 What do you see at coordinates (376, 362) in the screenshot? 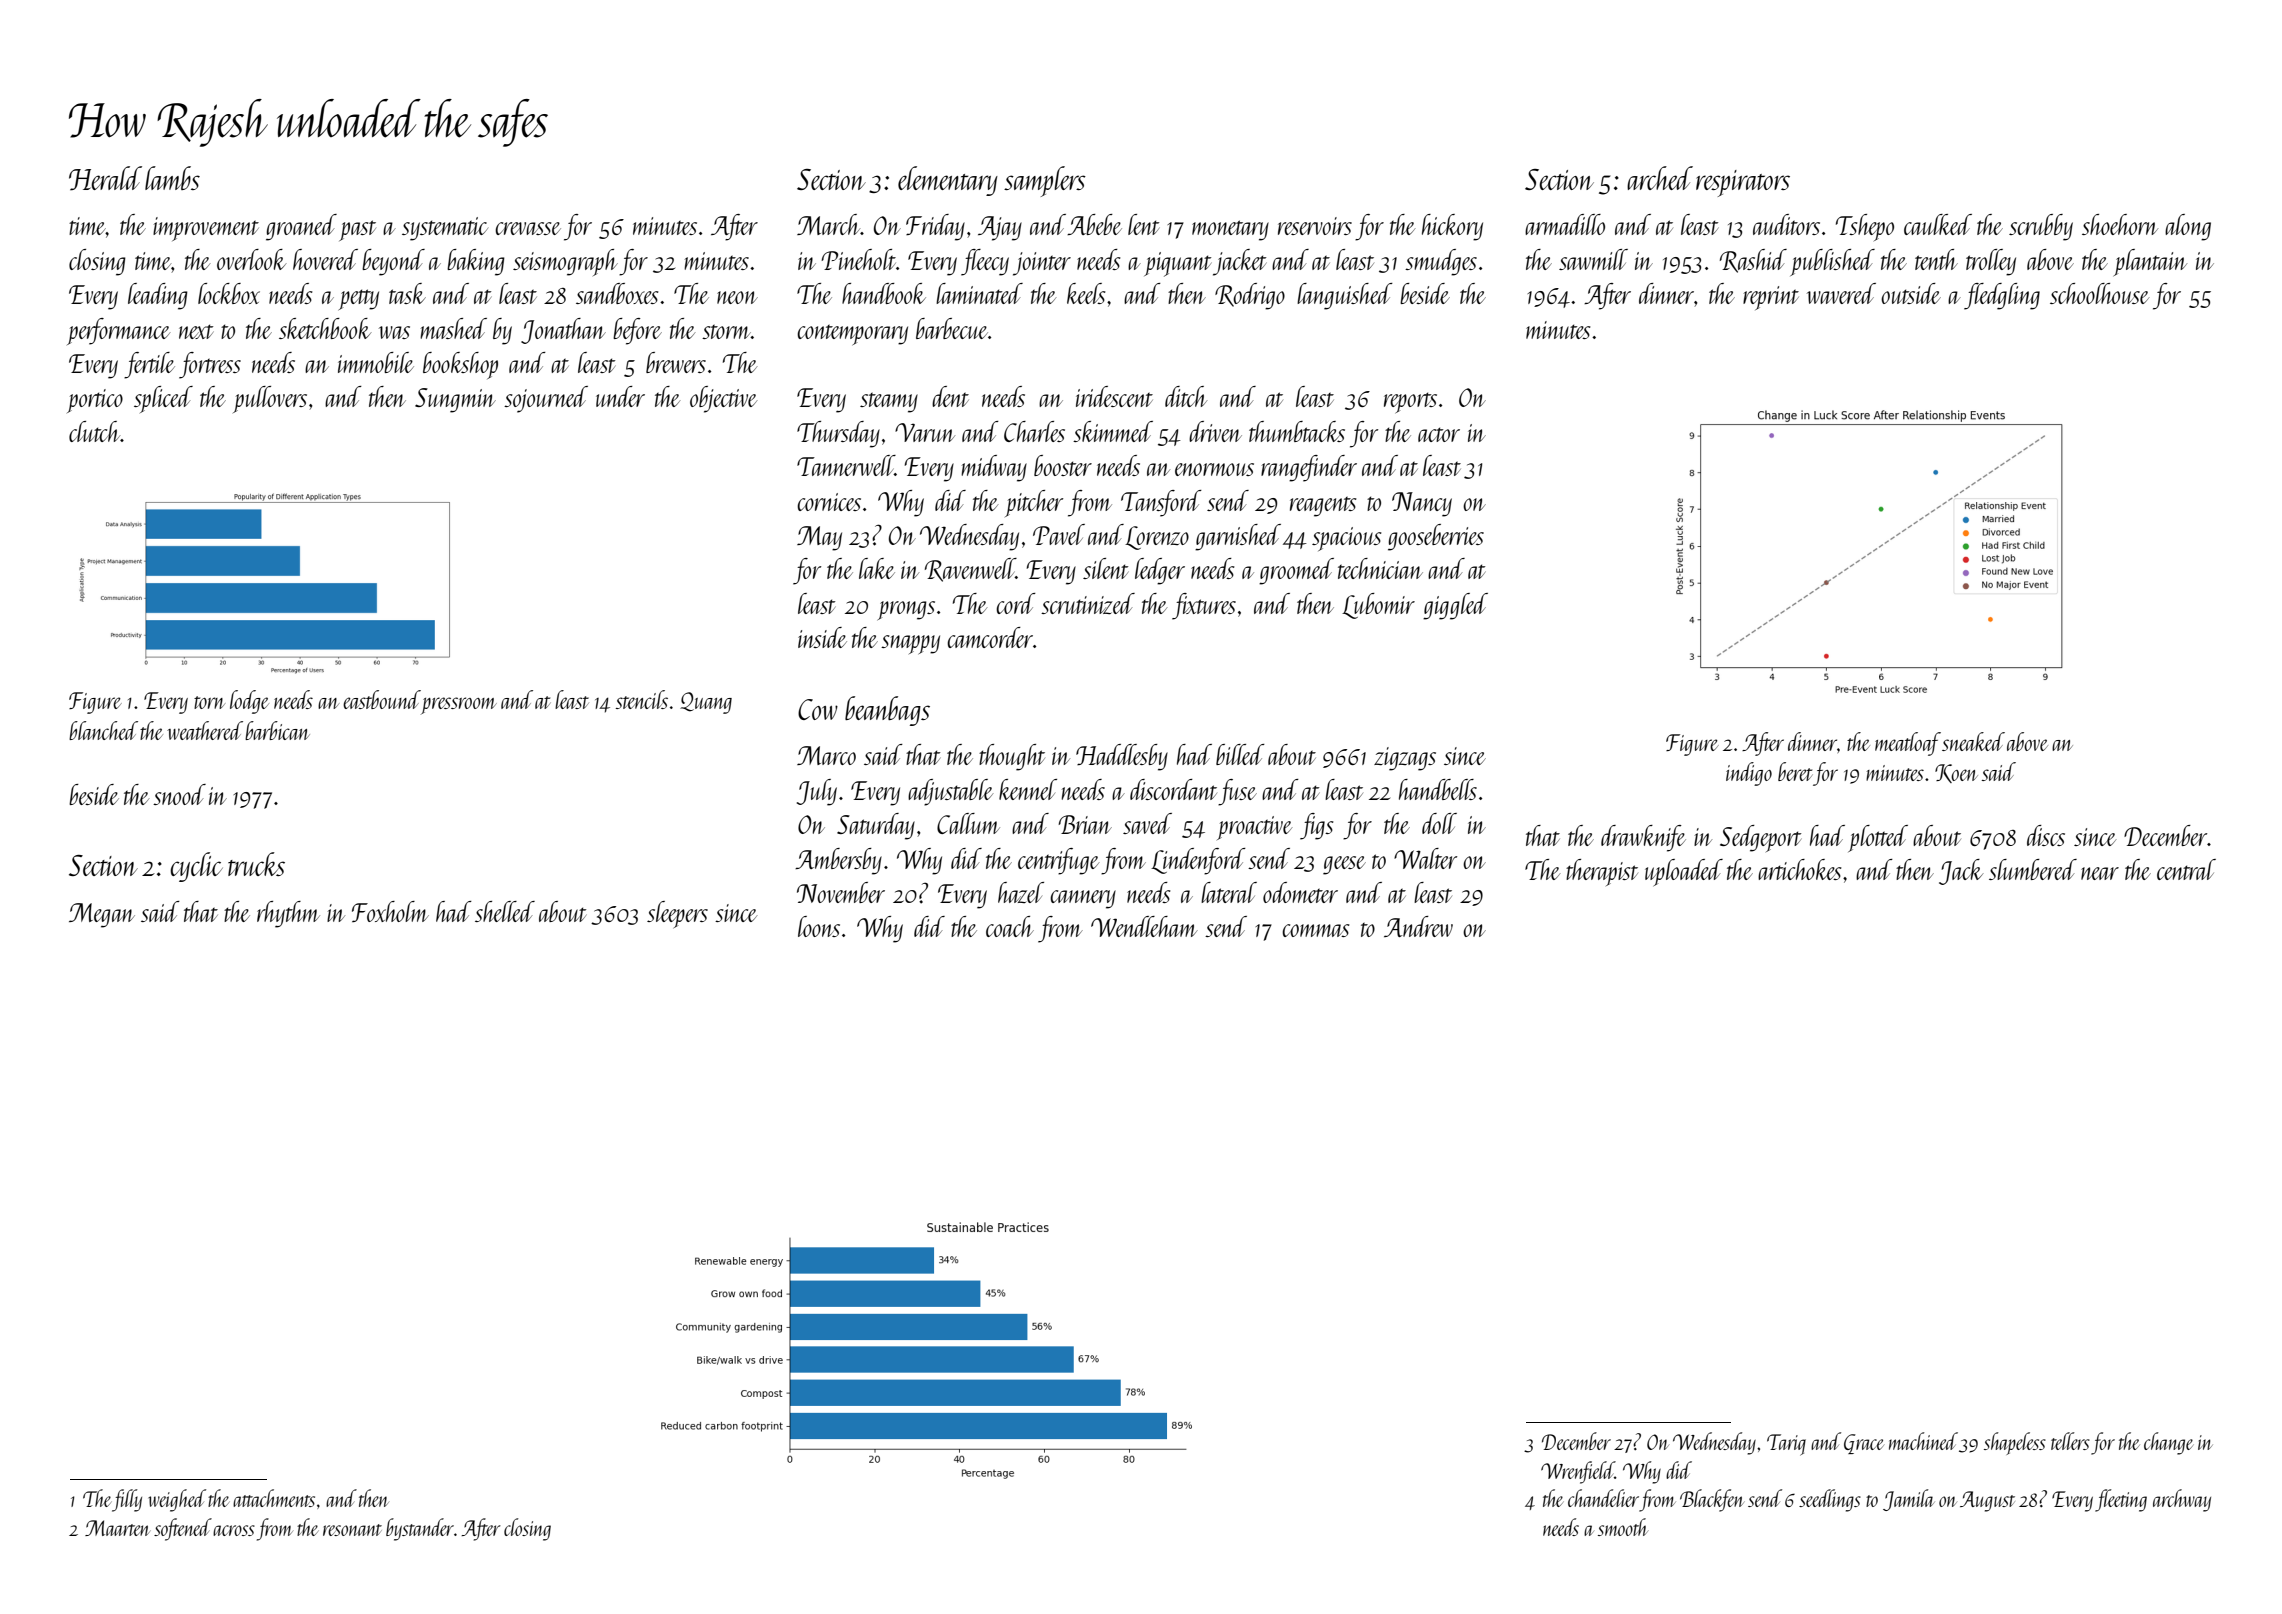
I see `immobile` at bounding box center [376, 362].
